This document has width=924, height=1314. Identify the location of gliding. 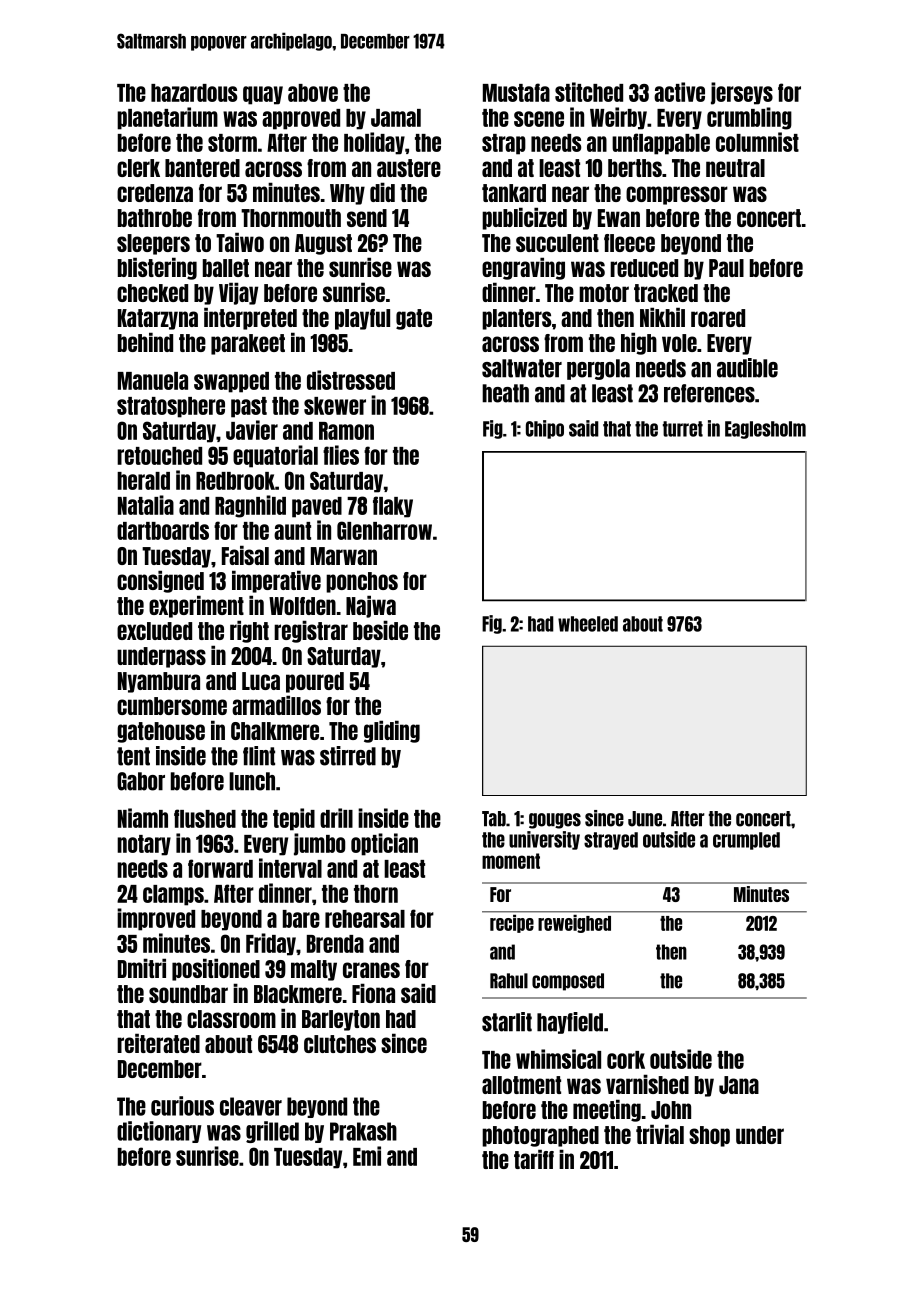
(392, 731).
